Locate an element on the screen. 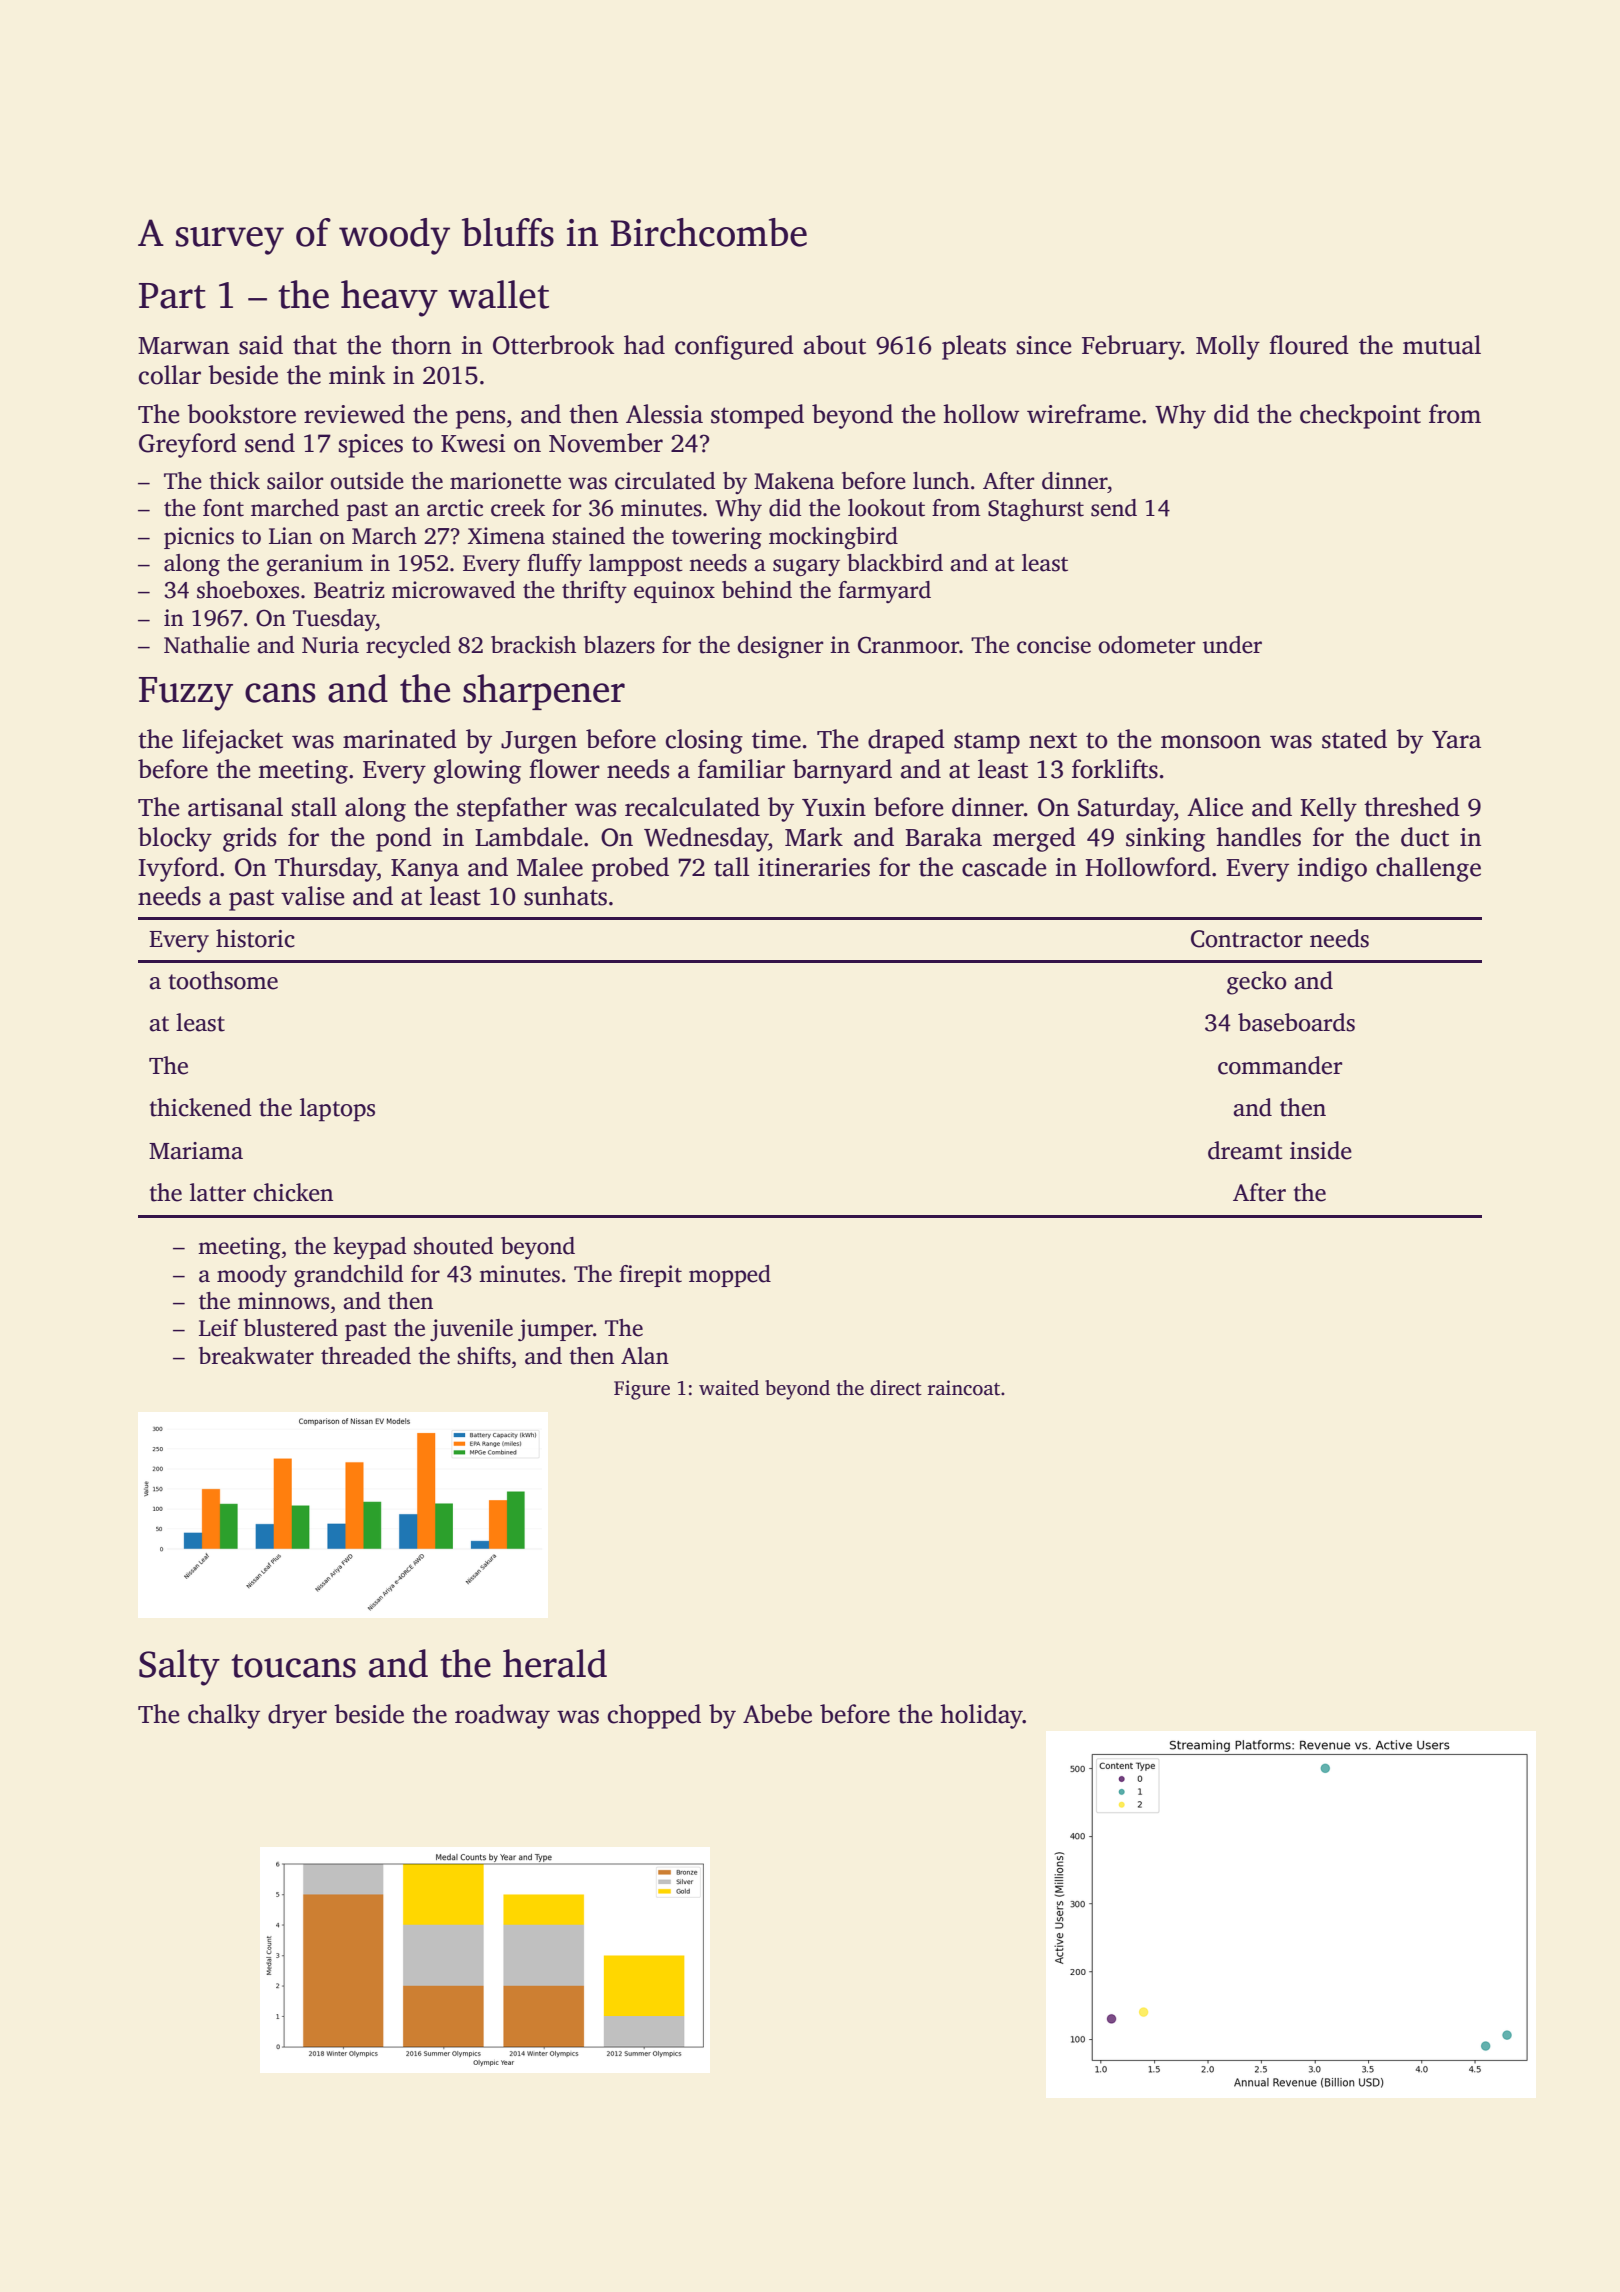 This screenshot has width=1620, height=2292. about is located at coordinates (835, 345).
